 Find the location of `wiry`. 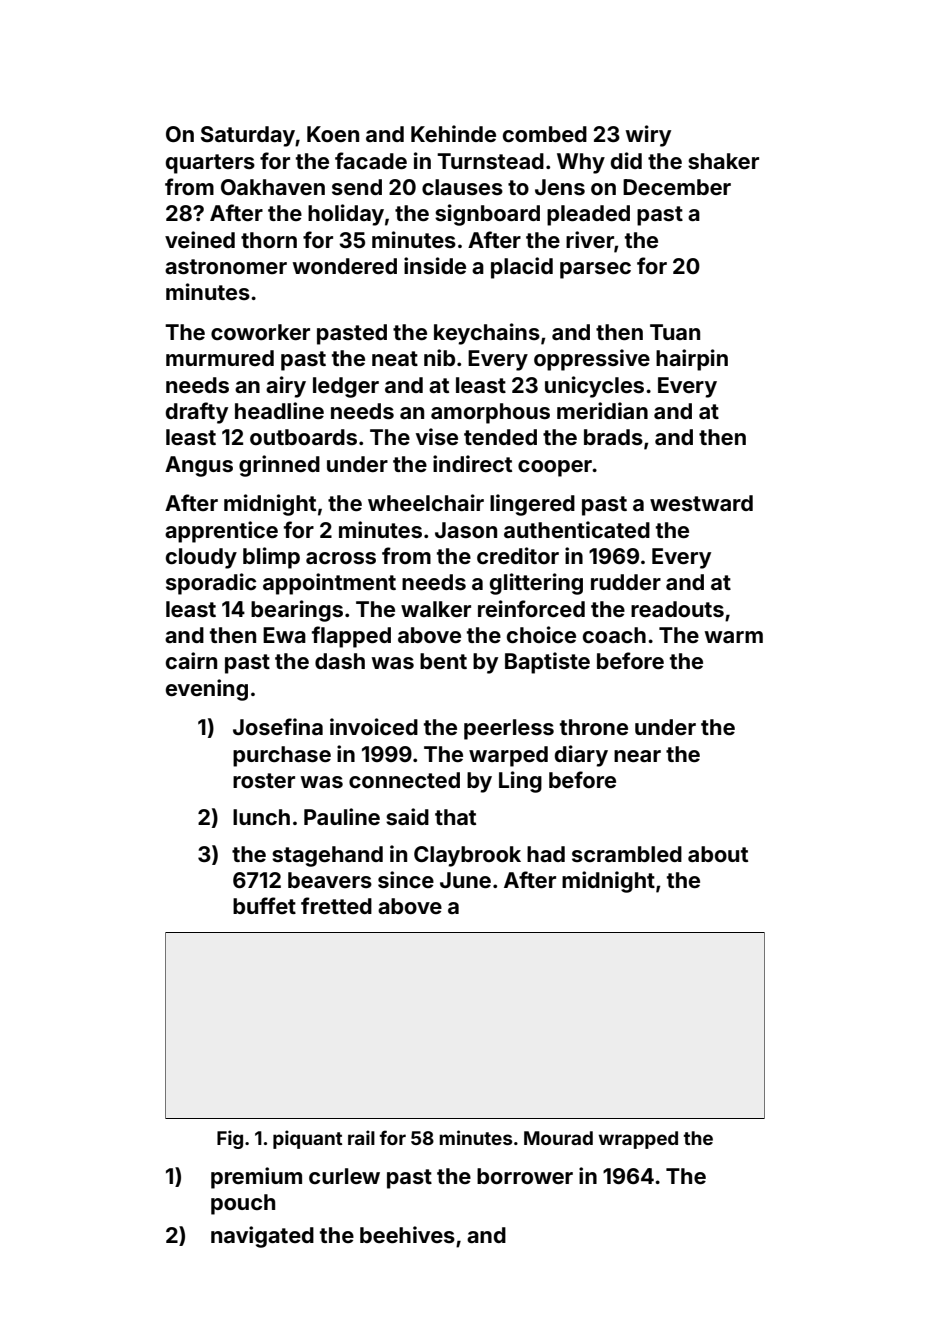

wiry is located at coordinates (648, 136).
